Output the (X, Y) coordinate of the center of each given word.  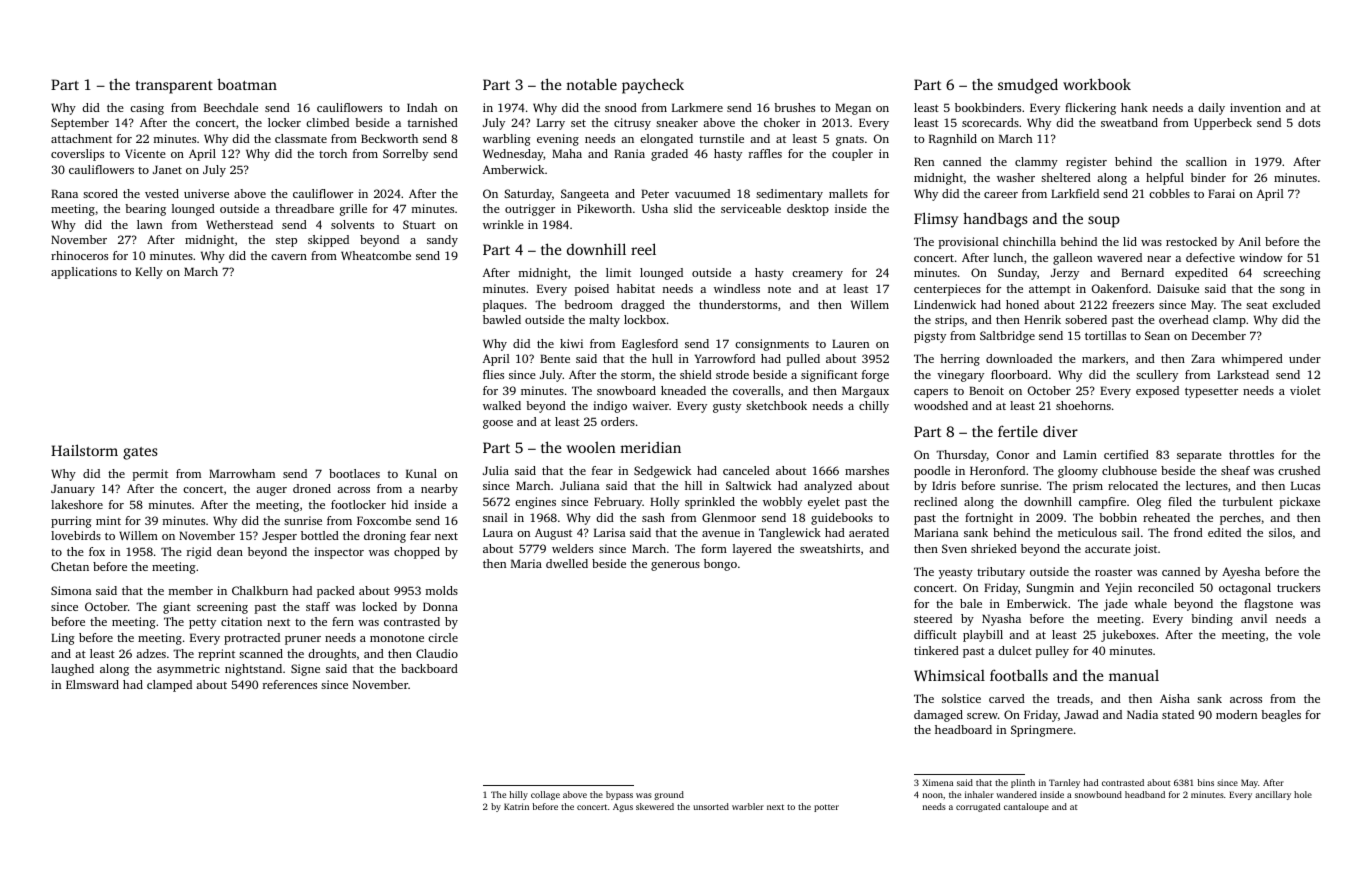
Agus (623, 808)
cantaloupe (1026, 807)
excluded (1296, 304)
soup (1104, 222)
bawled (502, 319)
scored (100, 193)
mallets (848, 193)
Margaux (865, 392)
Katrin (516, 806)
